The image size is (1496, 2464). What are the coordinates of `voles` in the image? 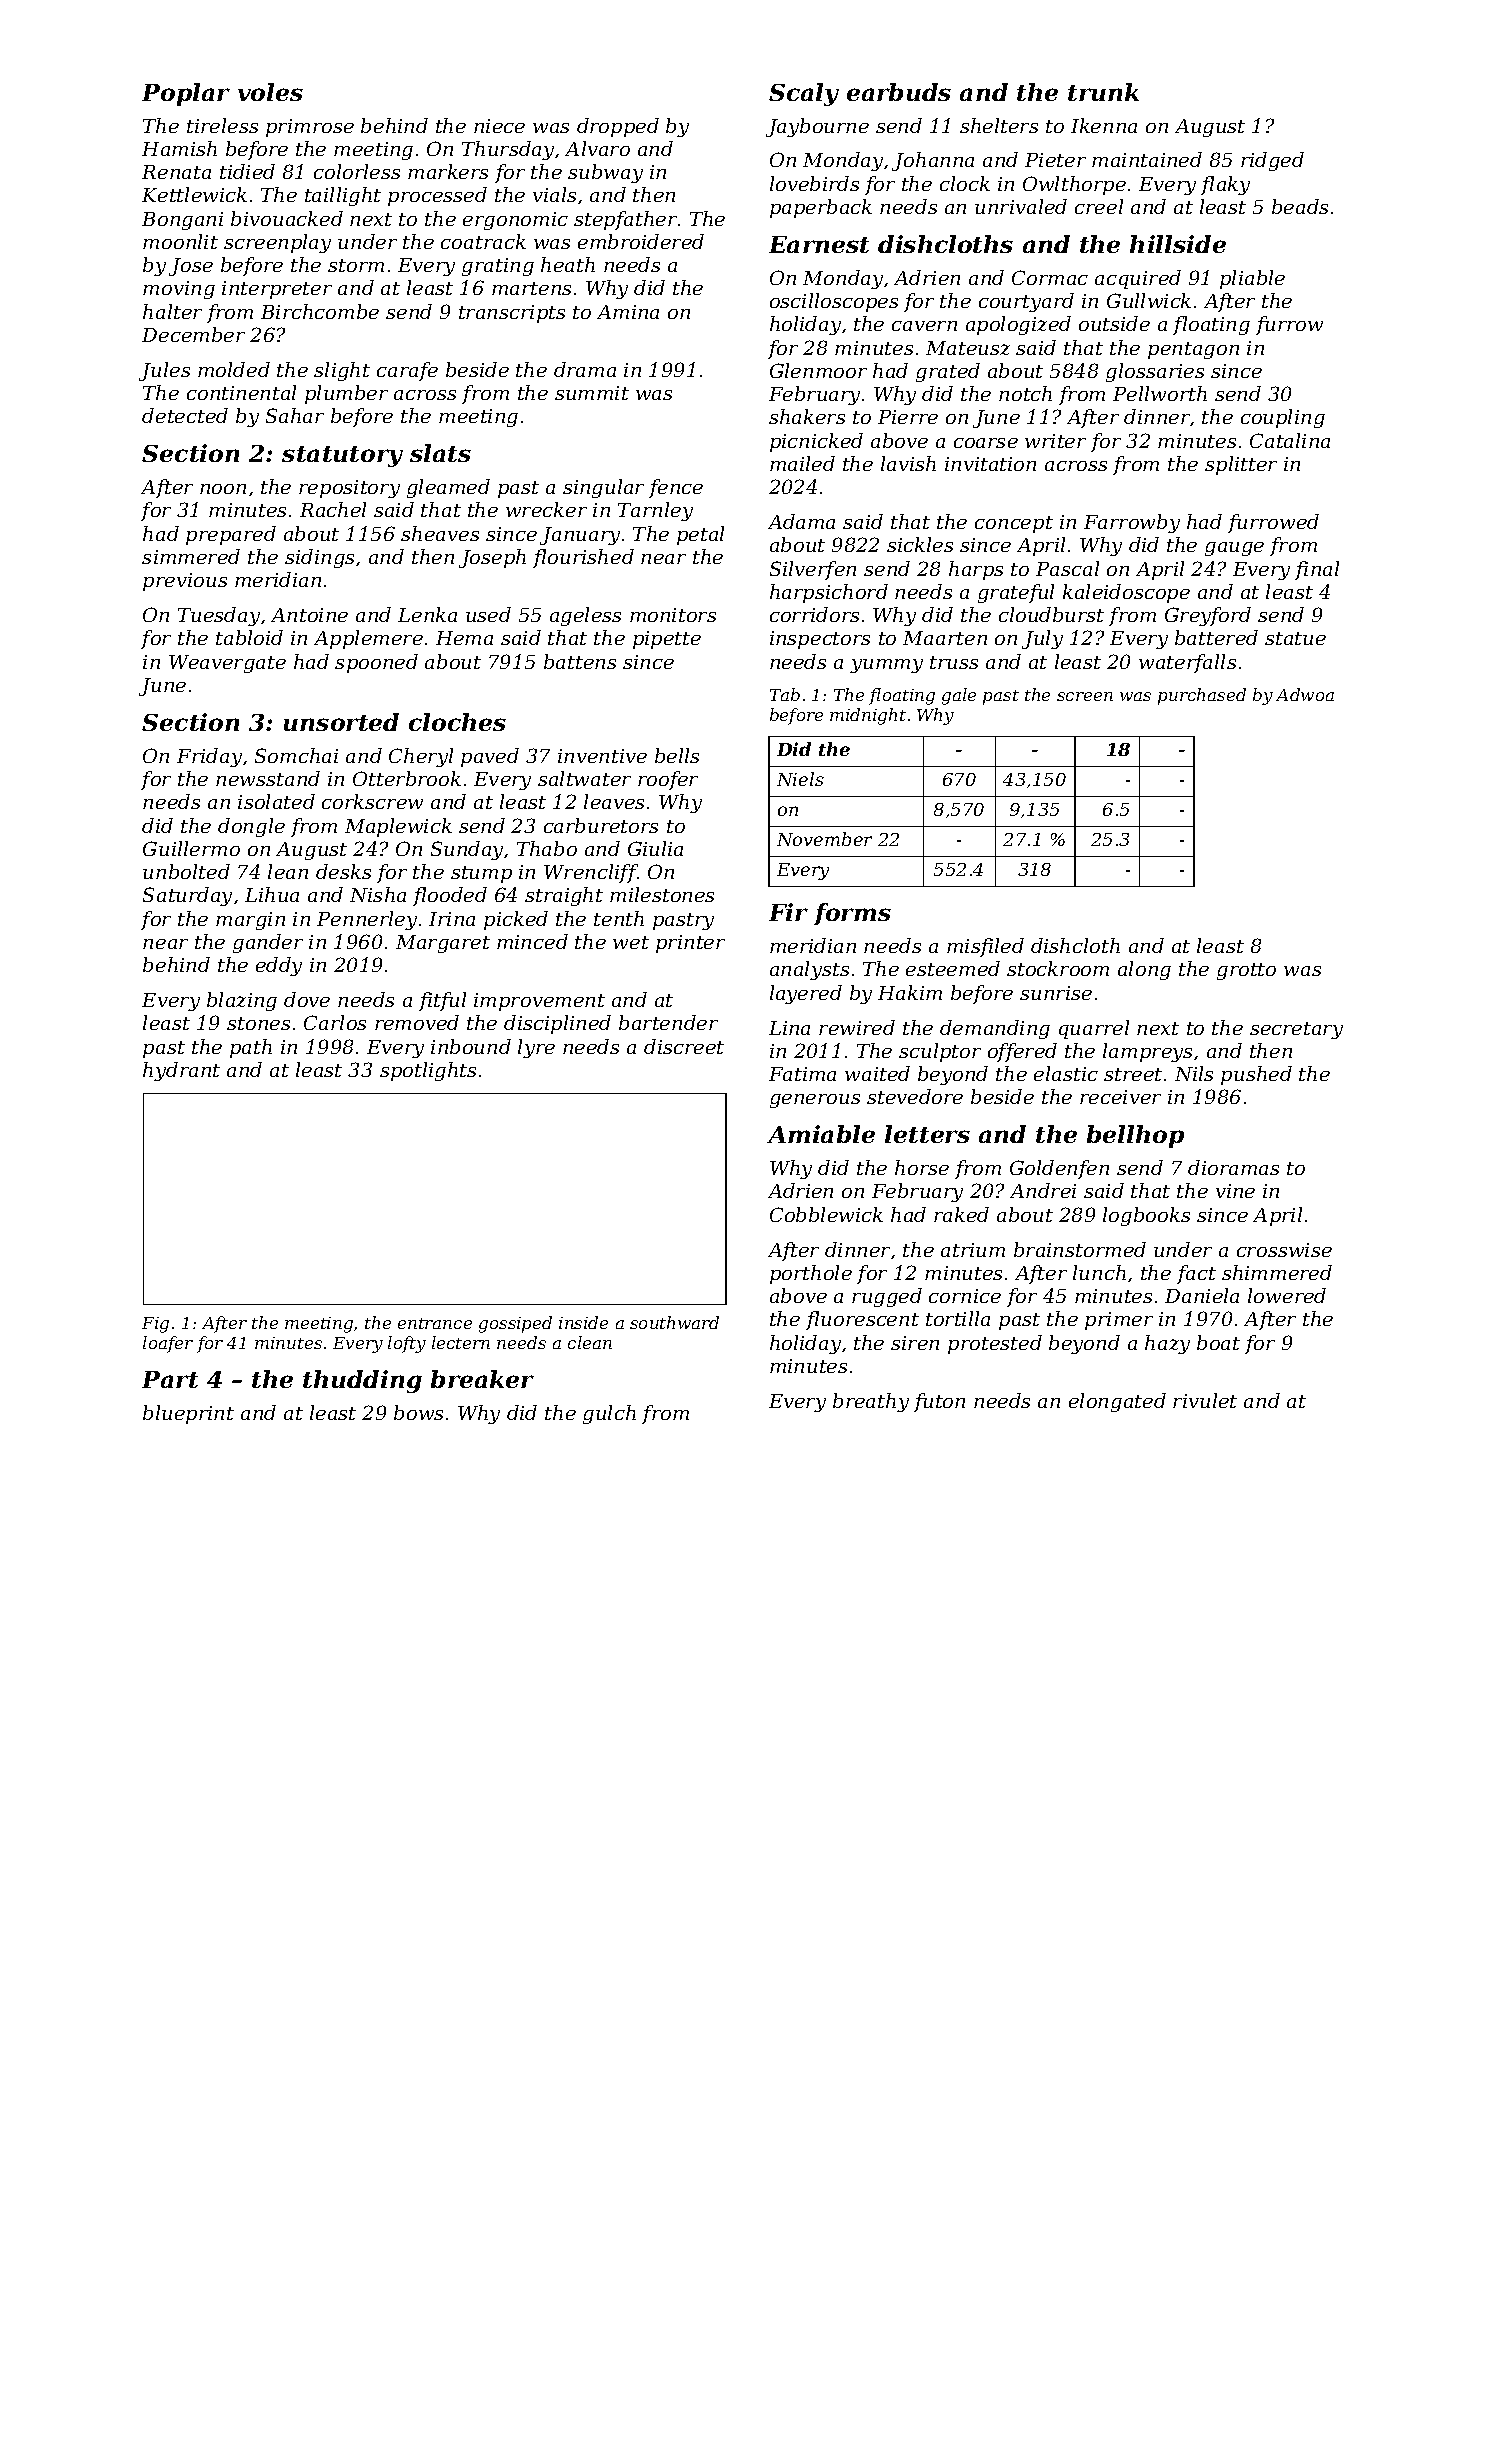 It's located at (270, 92).
